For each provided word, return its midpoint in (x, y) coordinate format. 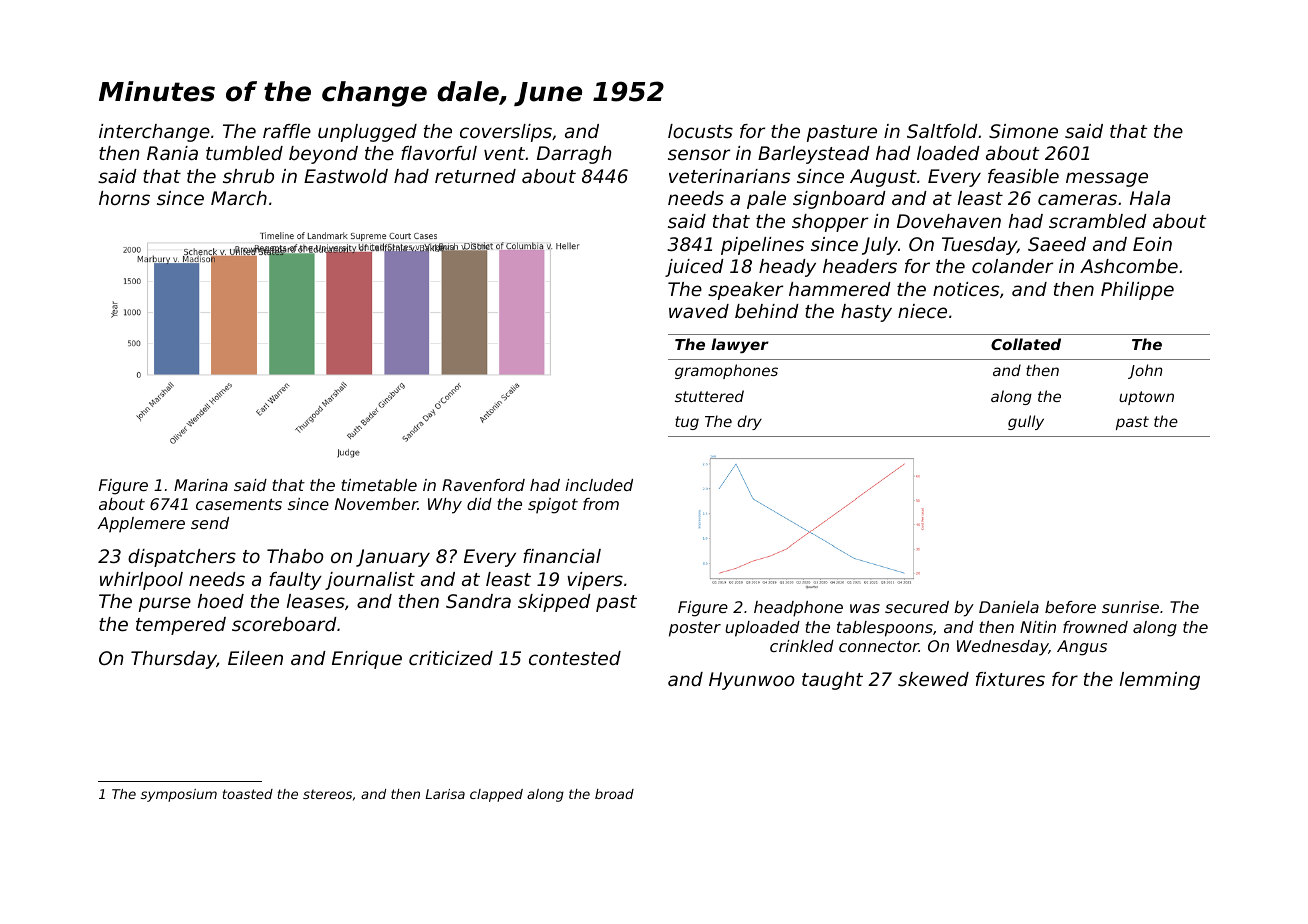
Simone (1023, 131)
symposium (179, 795)
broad (614, 794)
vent (504, 153)
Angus (1082, 648)
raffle (287, 131)
